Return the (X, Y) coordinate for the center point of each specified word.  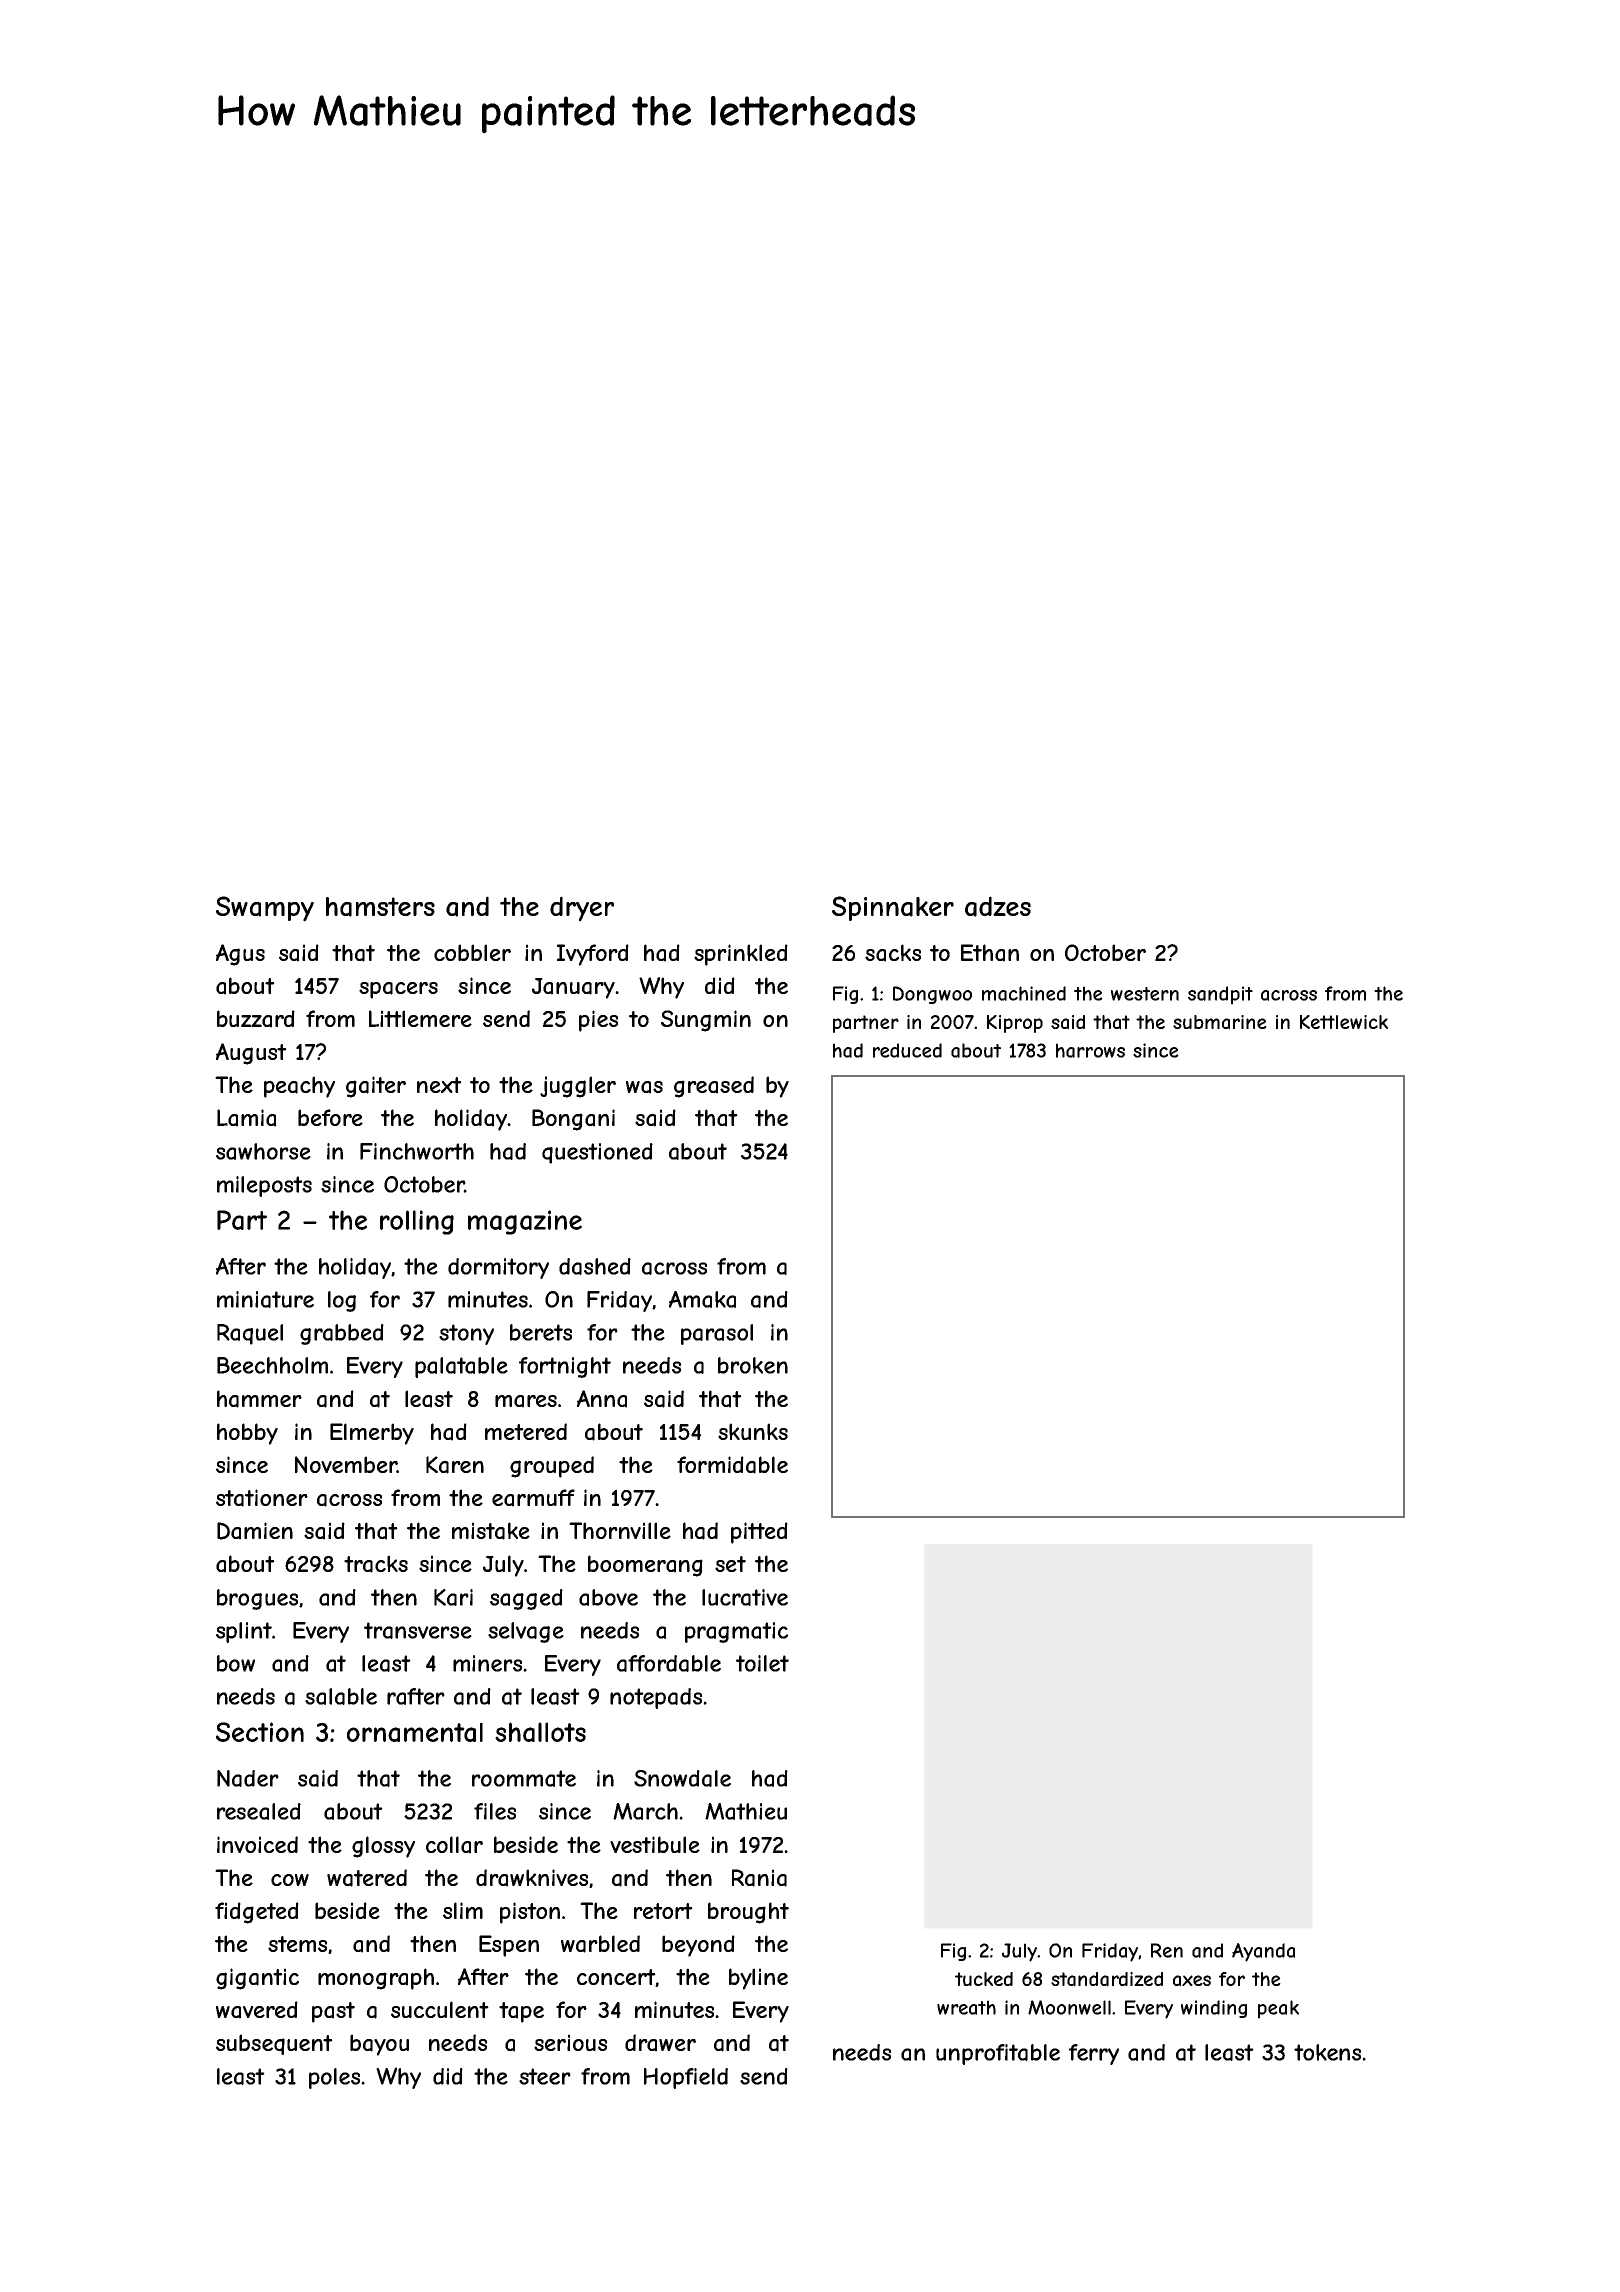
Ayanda (1263, 1952)
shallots (540, 1732)
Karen (455, 1465)
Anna (602, 1399)
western (1145, 994)
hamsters (380, 907)
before (330, 1117)
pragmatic (736, 1632)
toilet (762, 1663)
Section (260, 1732)
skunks (753, 1431)
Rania (759, 1878)
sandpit (1220, 995)
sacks (893, 953)
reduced (907, 1050)
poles (334, 2078)
